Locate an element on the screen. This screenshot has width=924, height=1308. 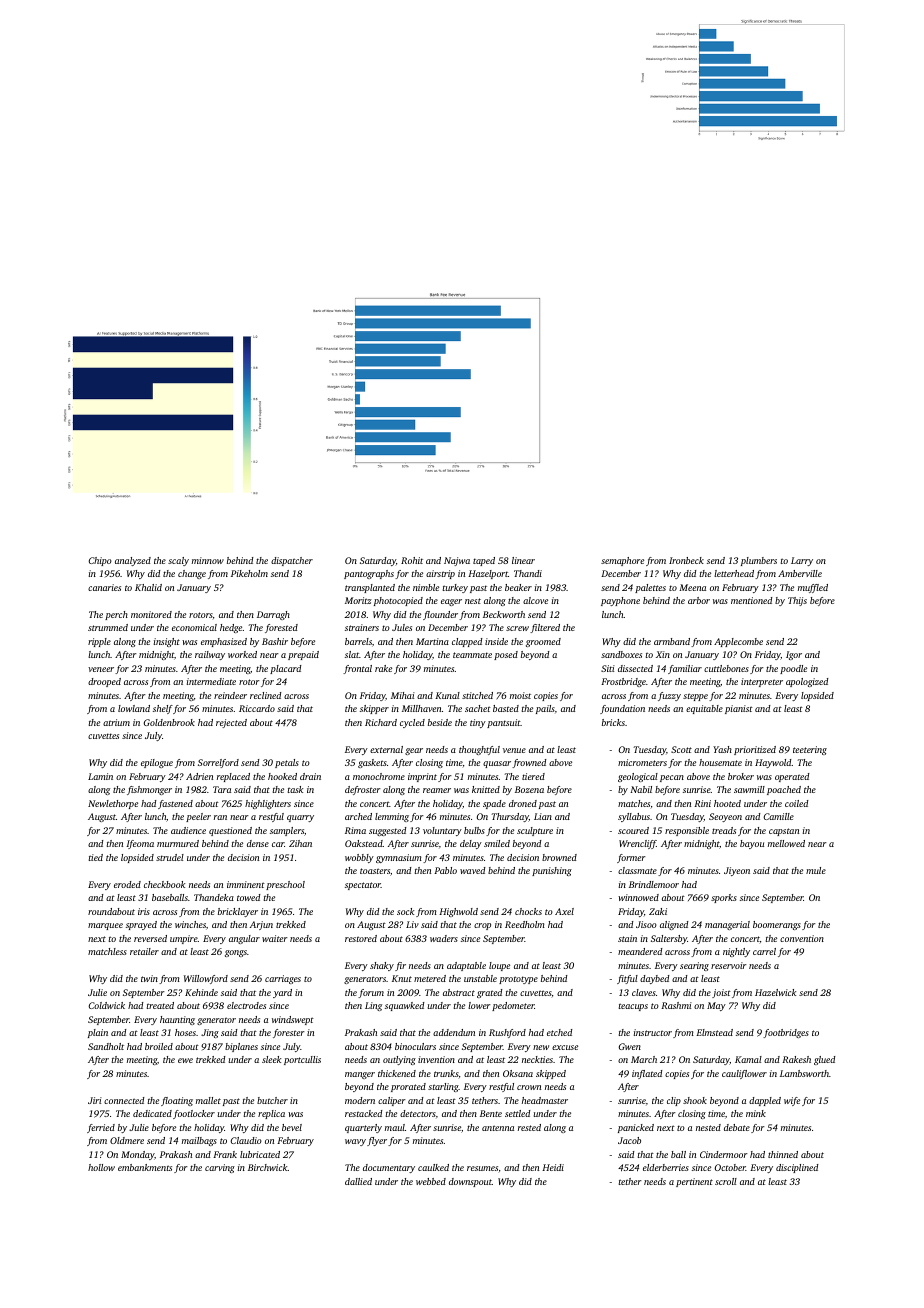
Larry is located at coordinates (802, 561).
